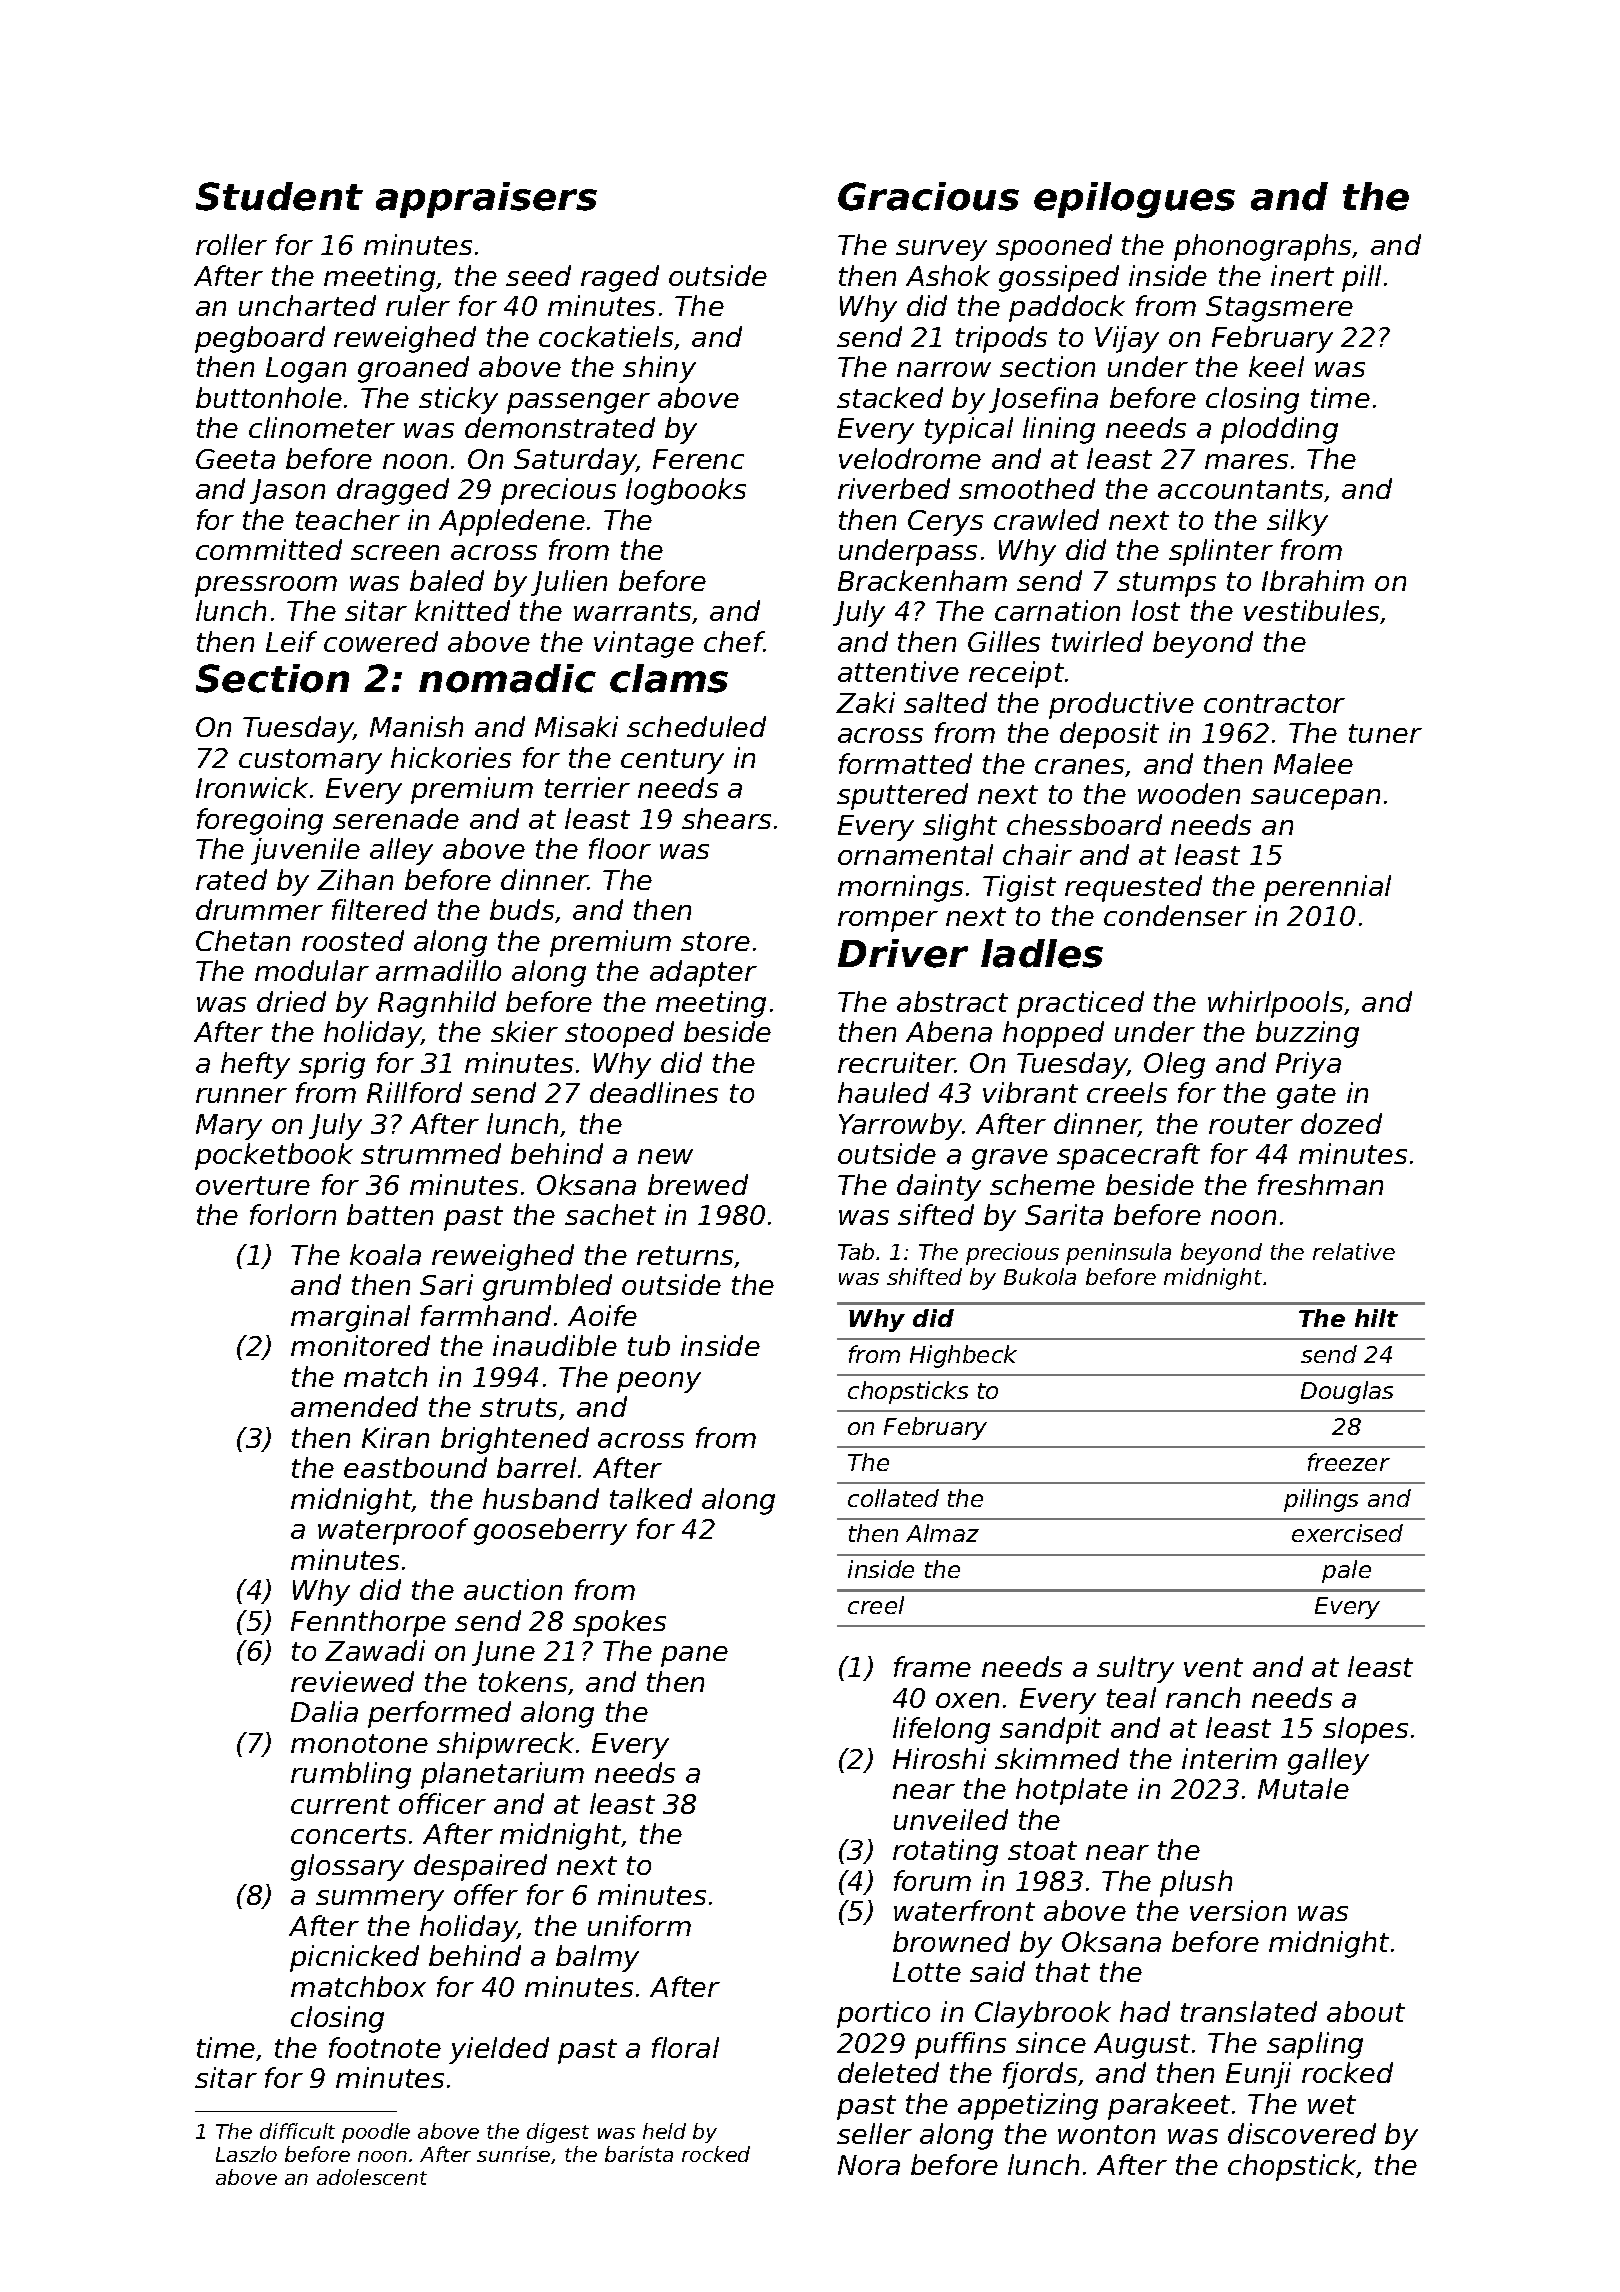 The height and width of the screenshot is (2292, 1620). What do you see at coordinates (513, 2154) in the screenshot?
I see `sunrise` at bounding box center [513, 2154].
